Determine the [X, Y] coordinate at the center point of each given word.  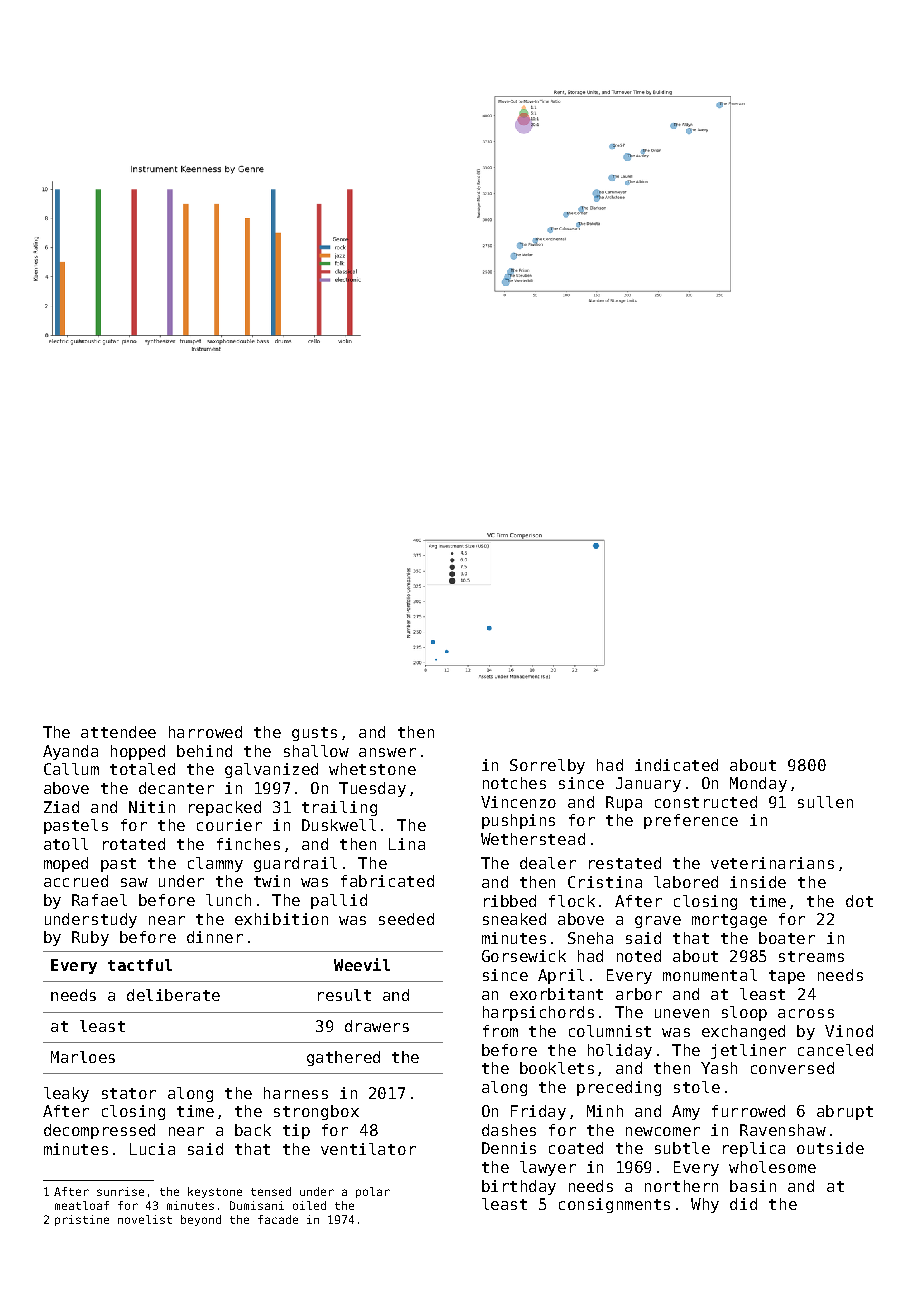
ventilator [368, 1149]
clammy [215, 864]
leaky [66, 1094]
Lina [407, 844]
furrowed [748, 1111]
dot [859, 901]
